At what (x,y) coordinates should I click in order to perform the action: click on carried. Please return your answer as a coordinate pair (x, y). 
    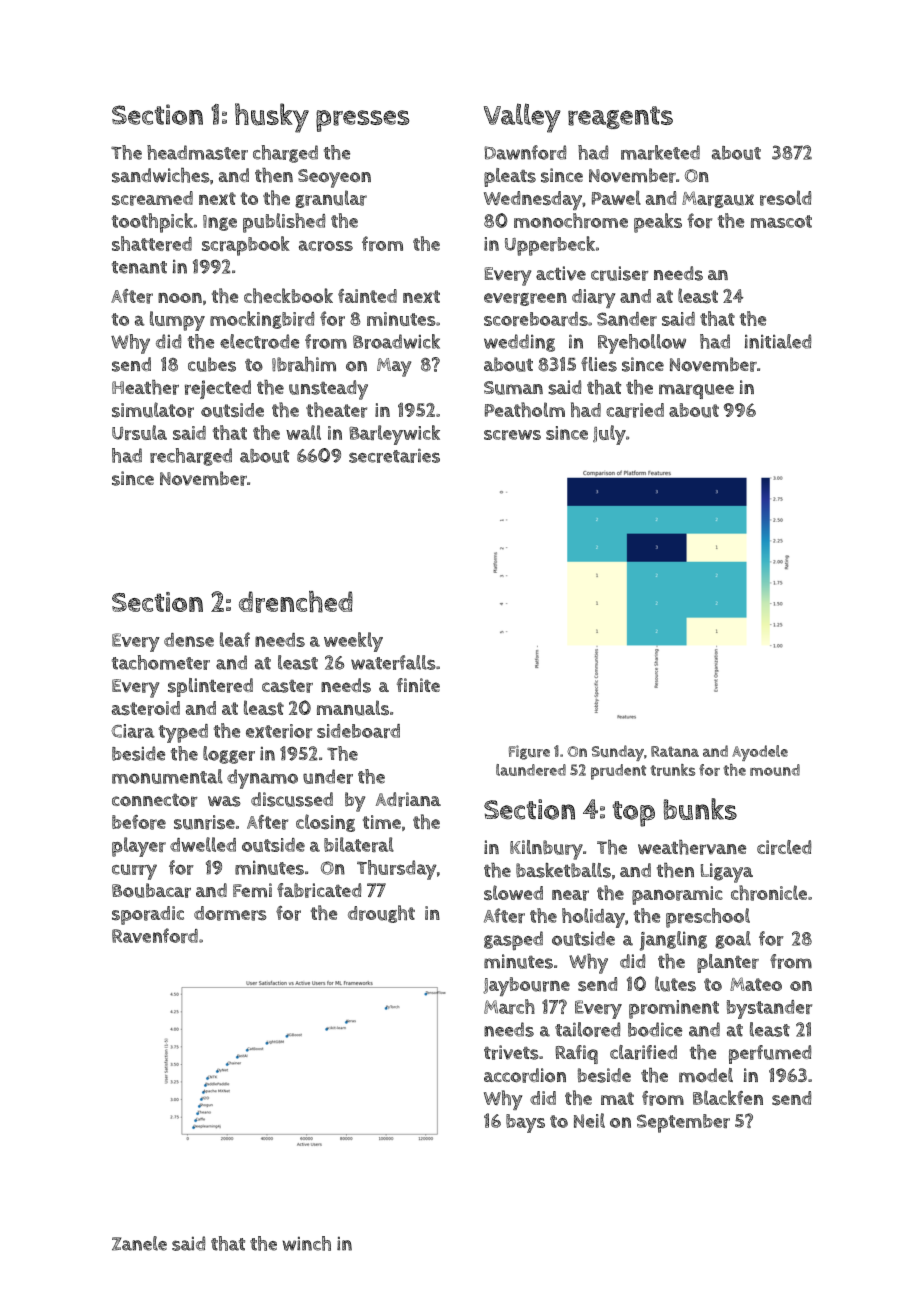
    Looking at the image, I should click on (635, 410).
